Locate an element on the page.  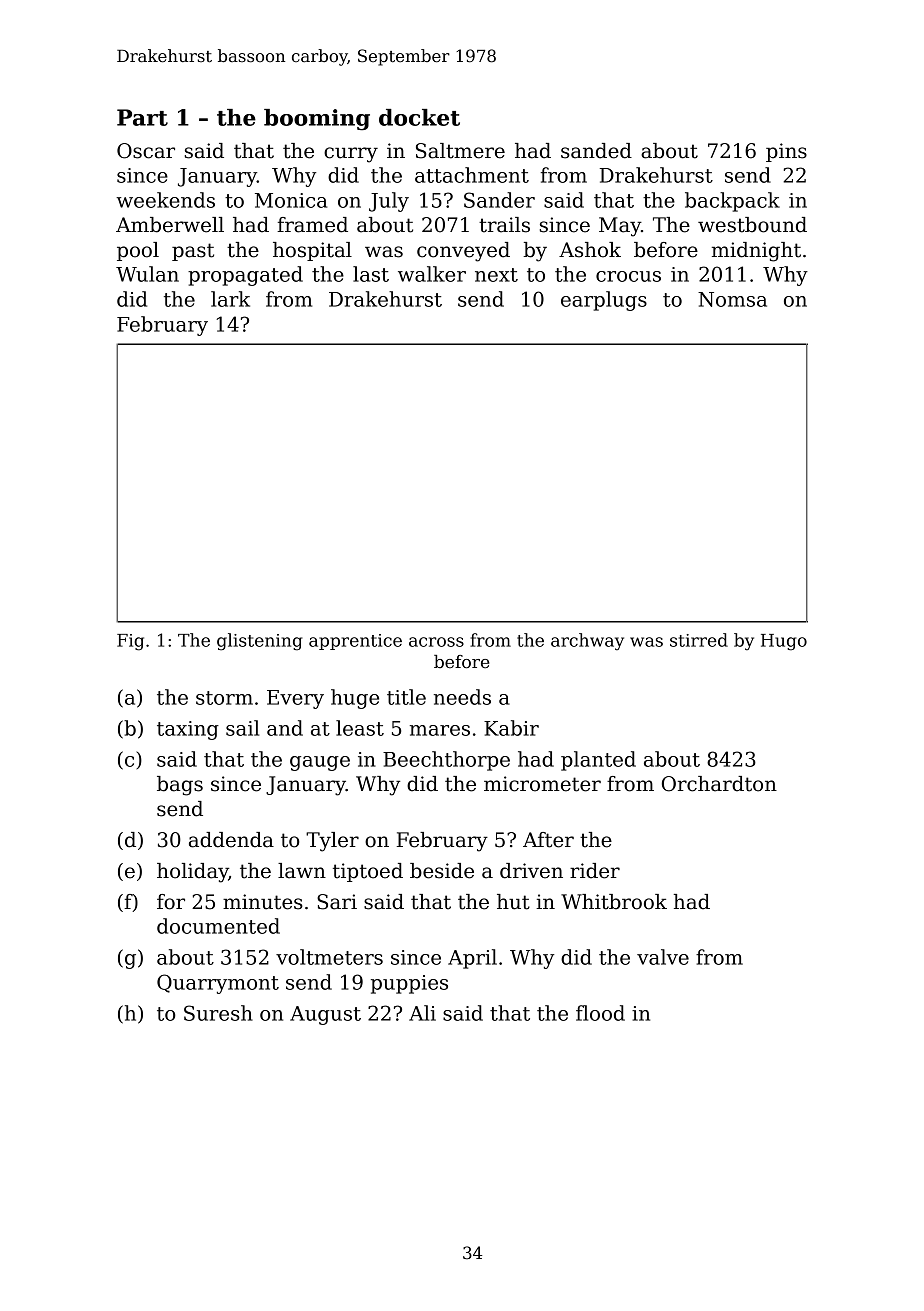
Orchardton is located at coordinates (719, 784).
